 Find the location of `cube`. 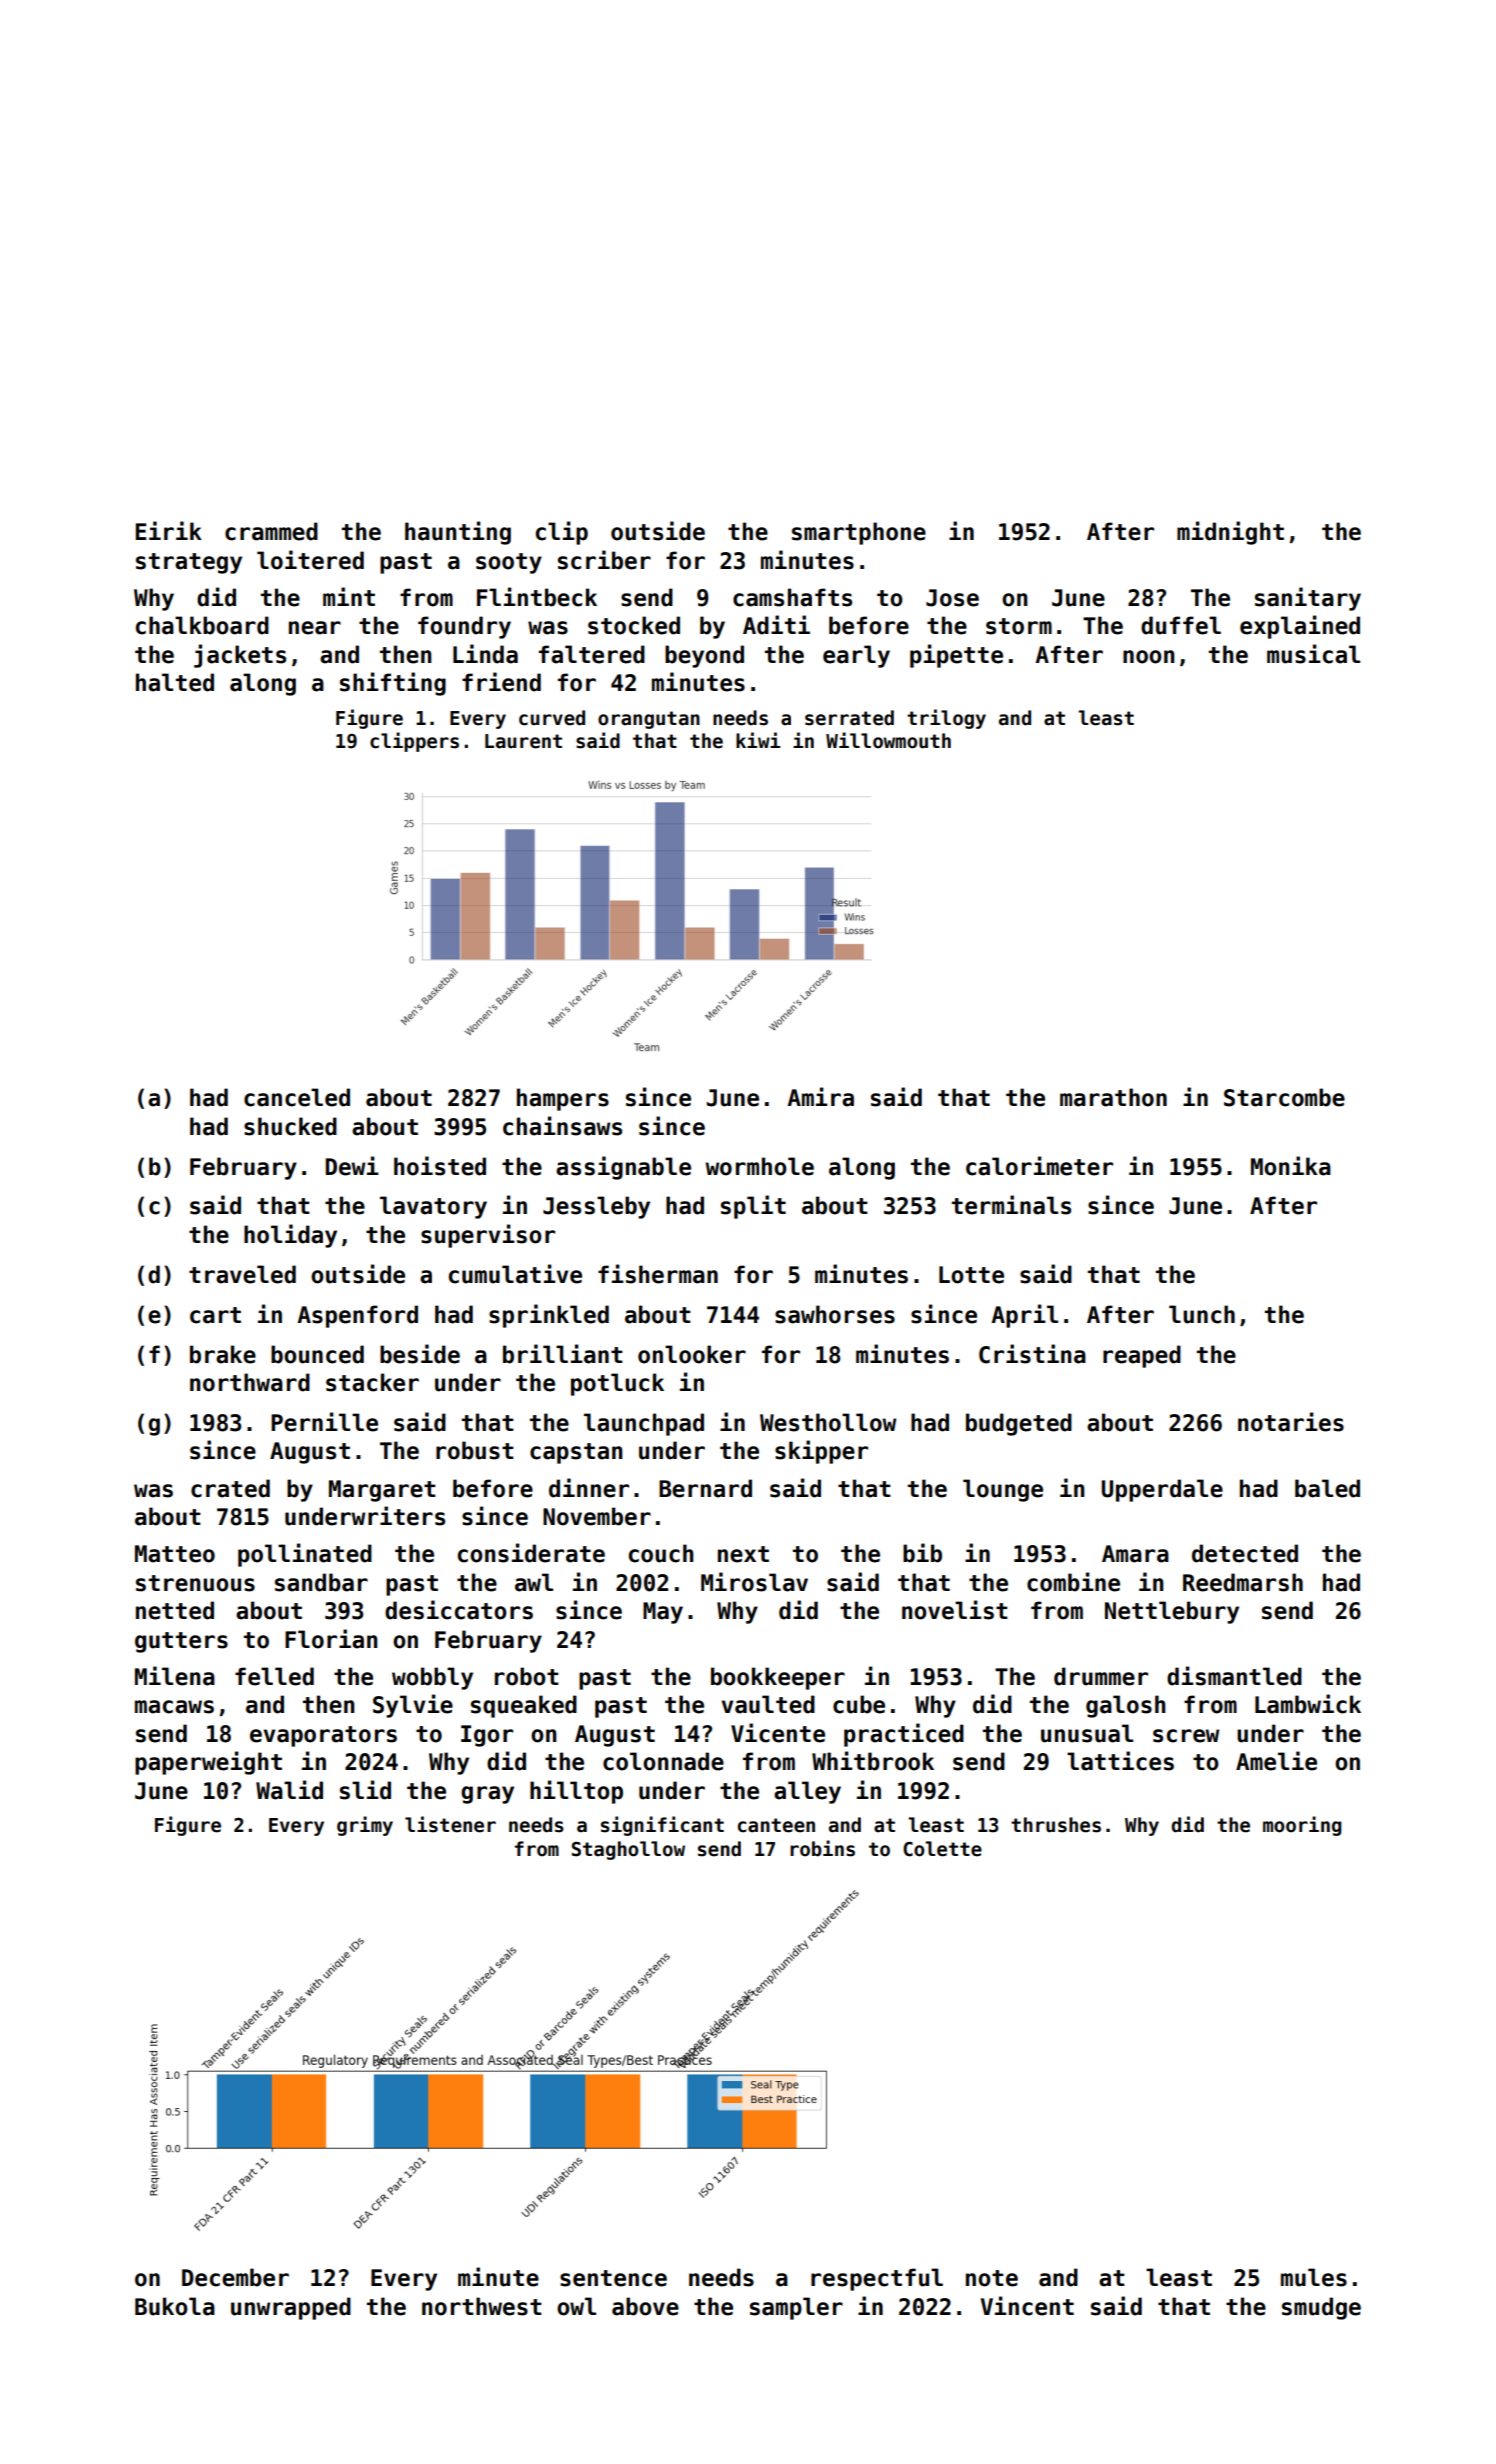

cube is located at coordinates (859, 1704).
